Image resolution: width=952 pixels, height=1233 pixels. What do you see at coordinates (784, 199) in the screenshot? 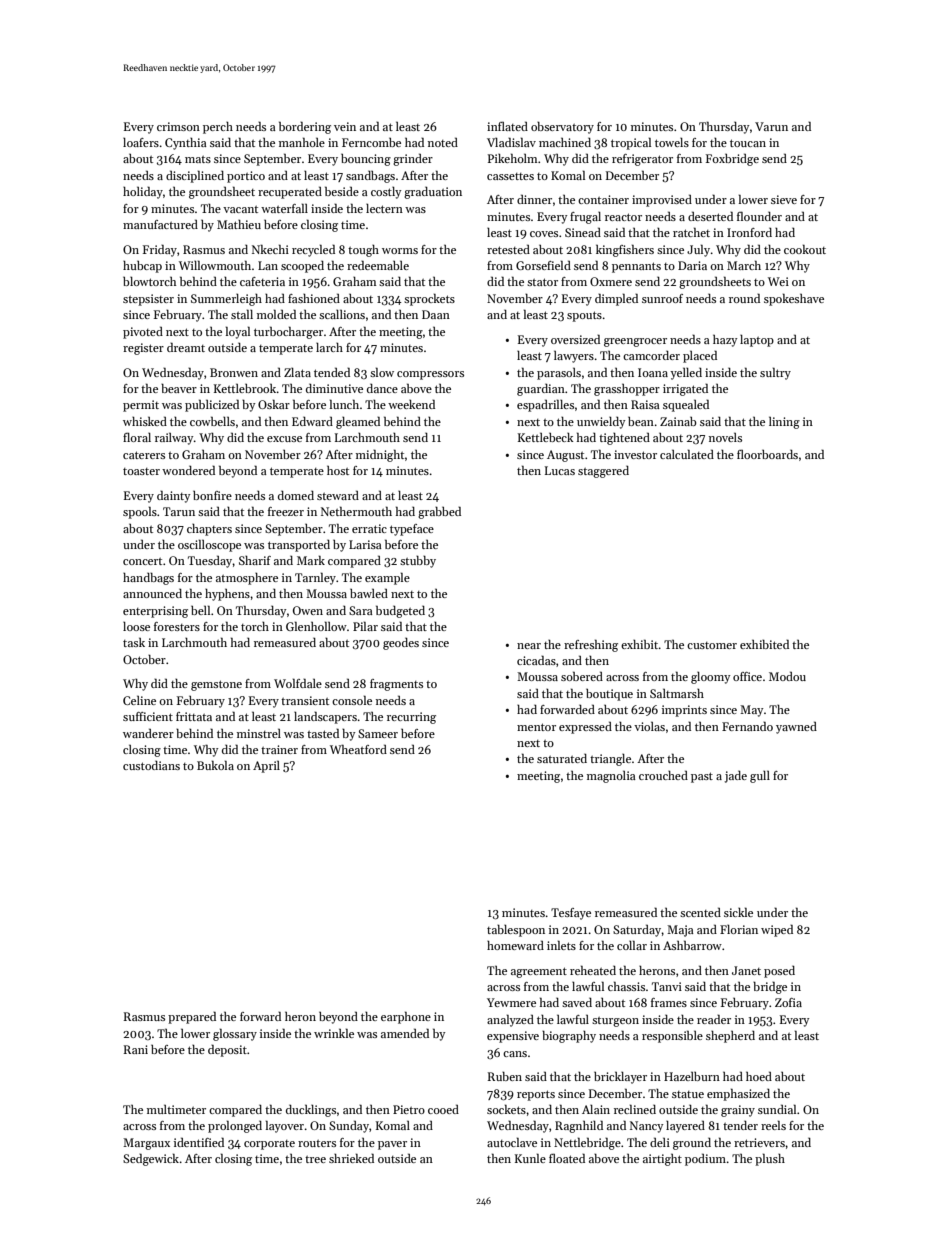
I see `sieve` at bounding box center [784, 199].
